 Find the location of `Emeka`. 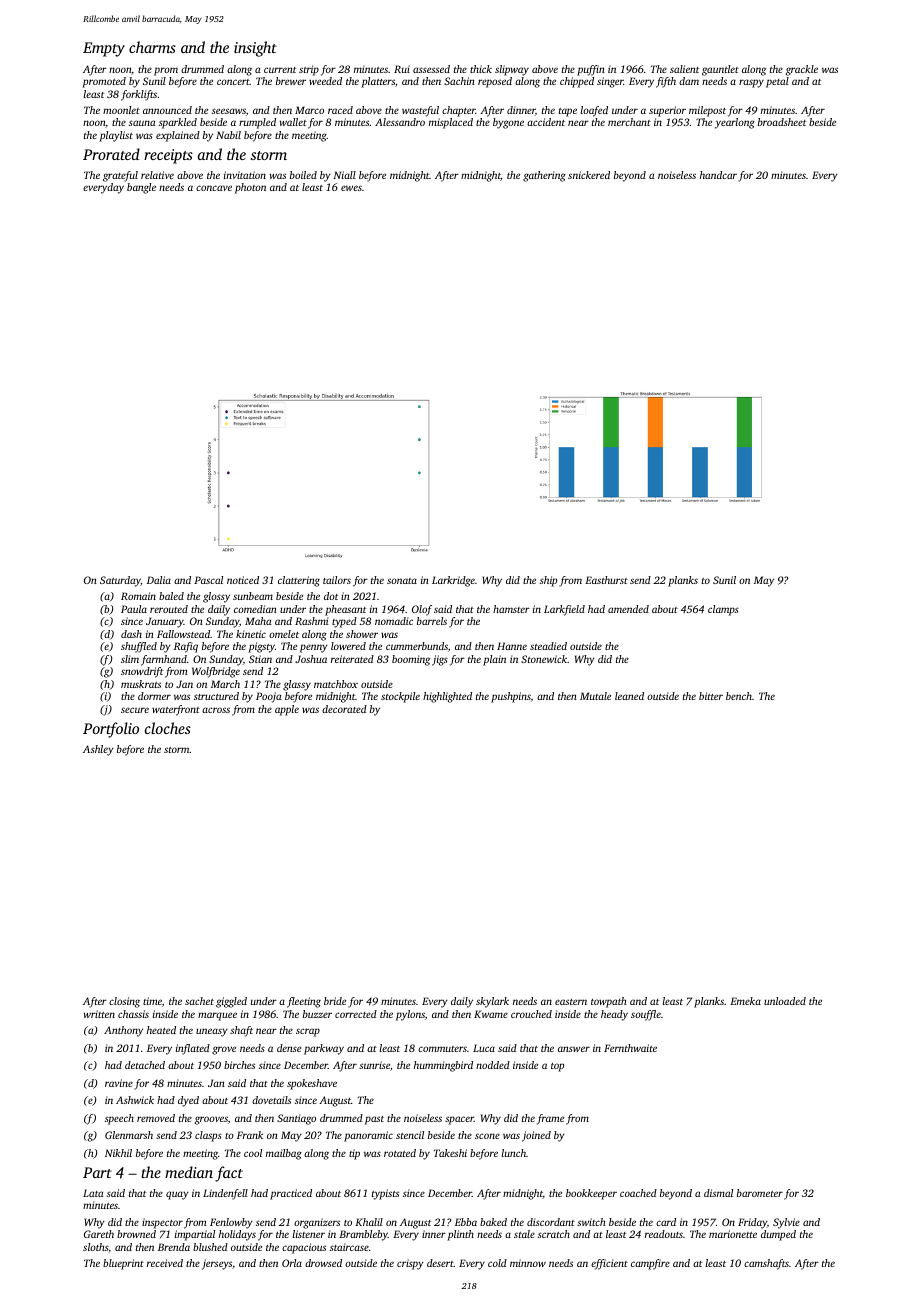

Emeka is located at coordinates (745, 1001).
